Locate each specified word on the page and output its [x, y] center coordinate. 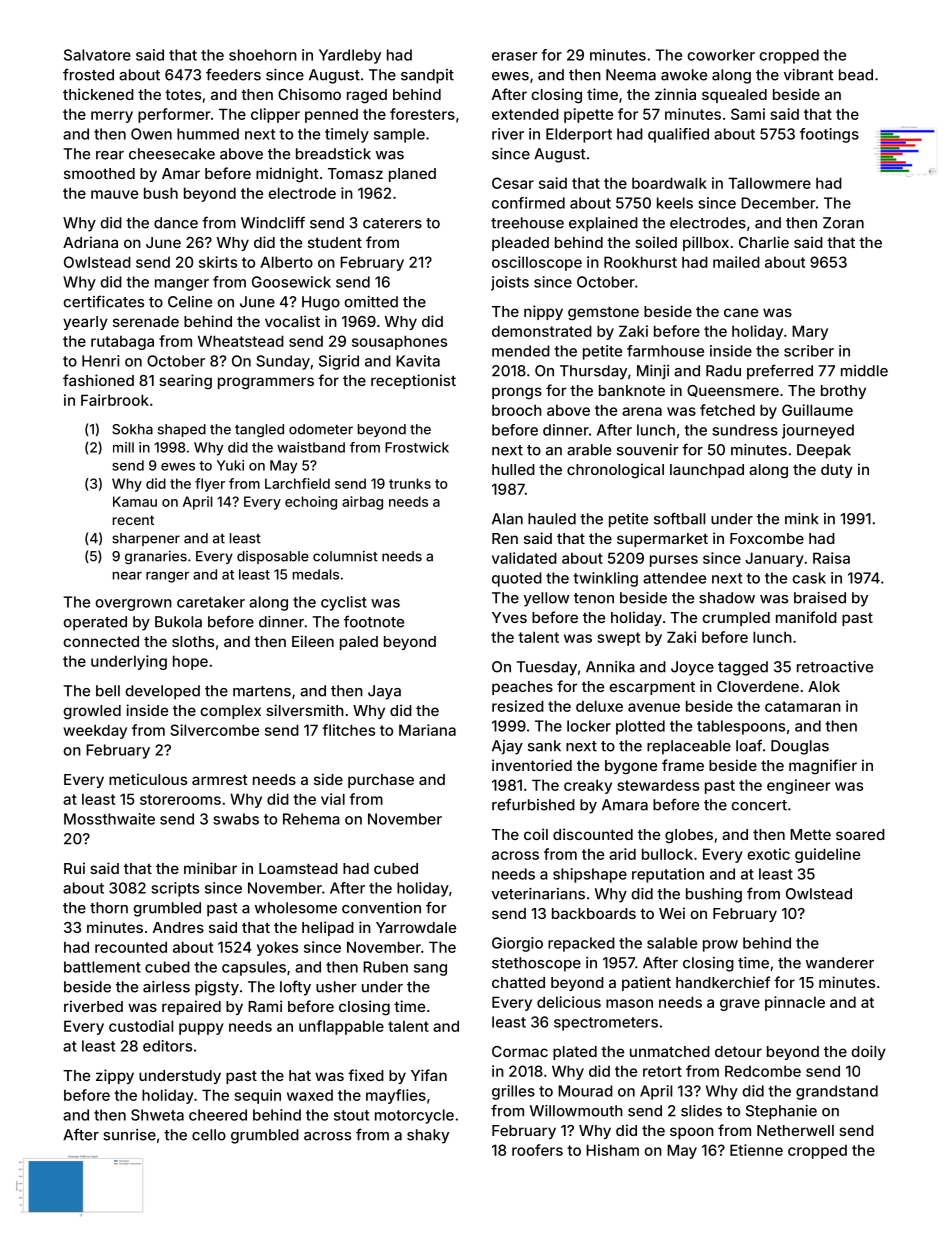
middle [864, 371]
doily [868, 1052]
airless [166, 987]
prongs [517, 393]
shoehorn [263, 55]
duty [837, 471]
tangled [259, 431]
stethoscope [536, 964]
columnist [345, 556]
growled [92, 712]
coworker [721, 55]
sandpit [427, 76]
